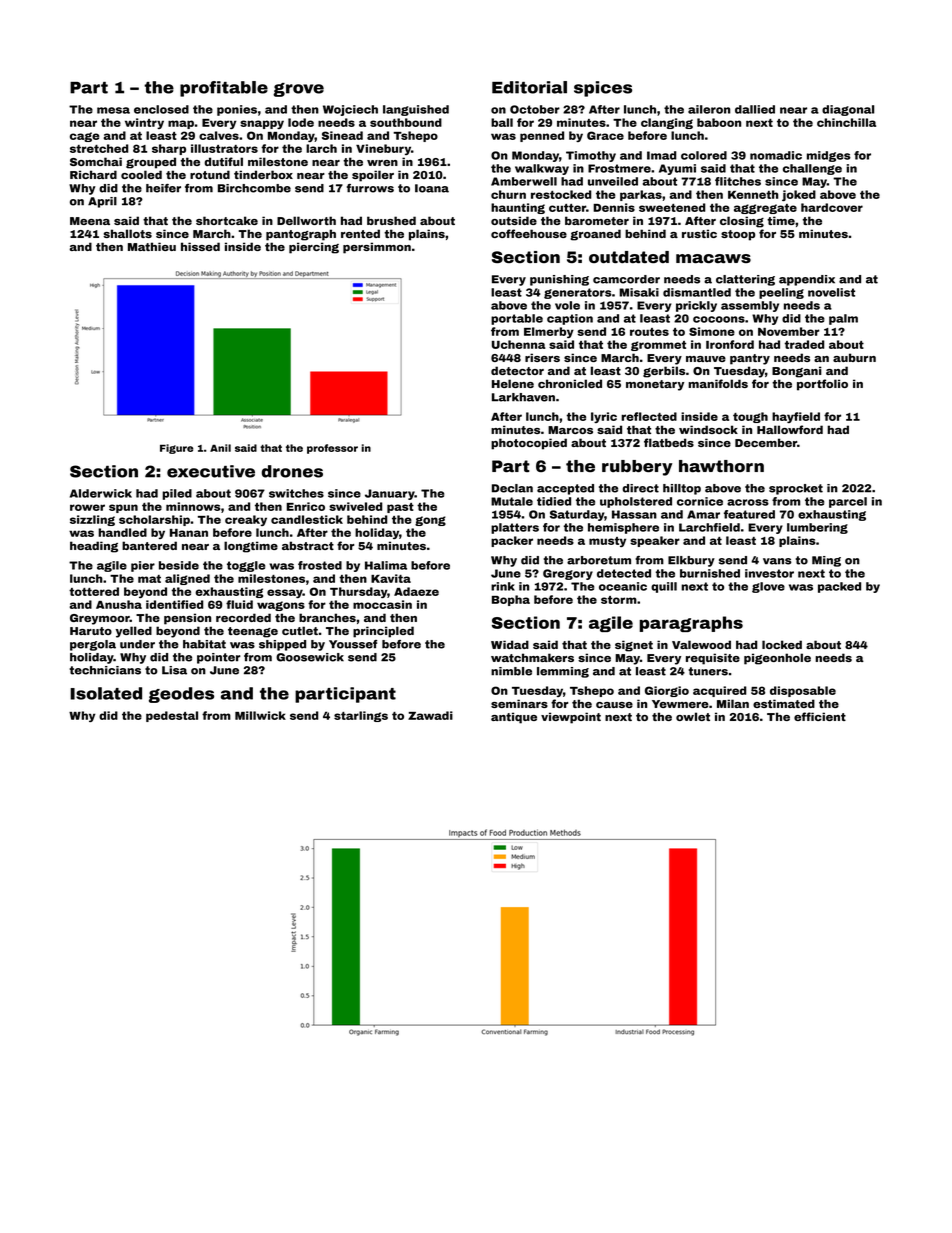 The width and height of the page is (952, 1233). I want to click on hawthorn, so click(721, 466).
